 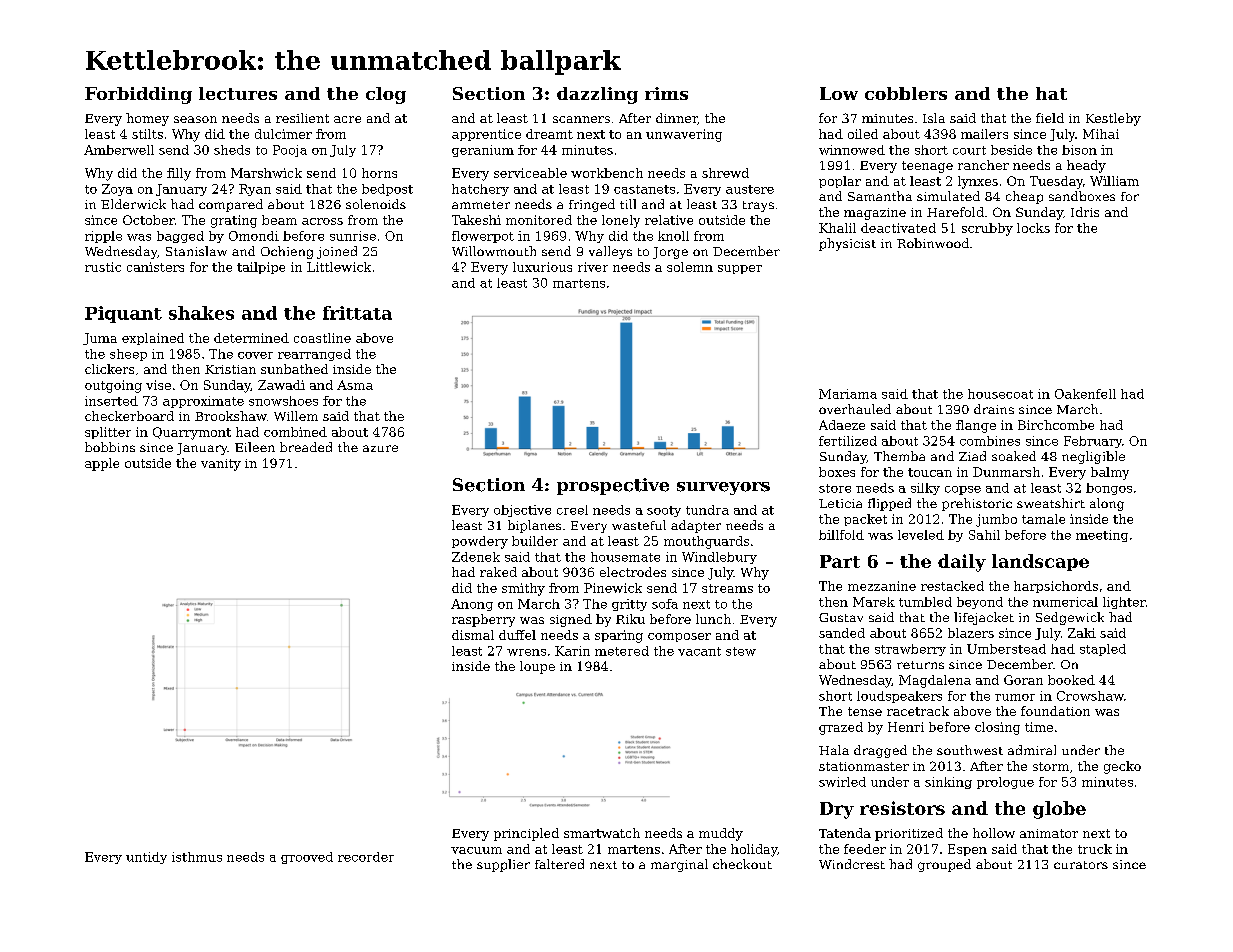 What do you see at coordinates (147, 134) in the screenshot?
I see `stilts` at bounding box center [147, 134].
